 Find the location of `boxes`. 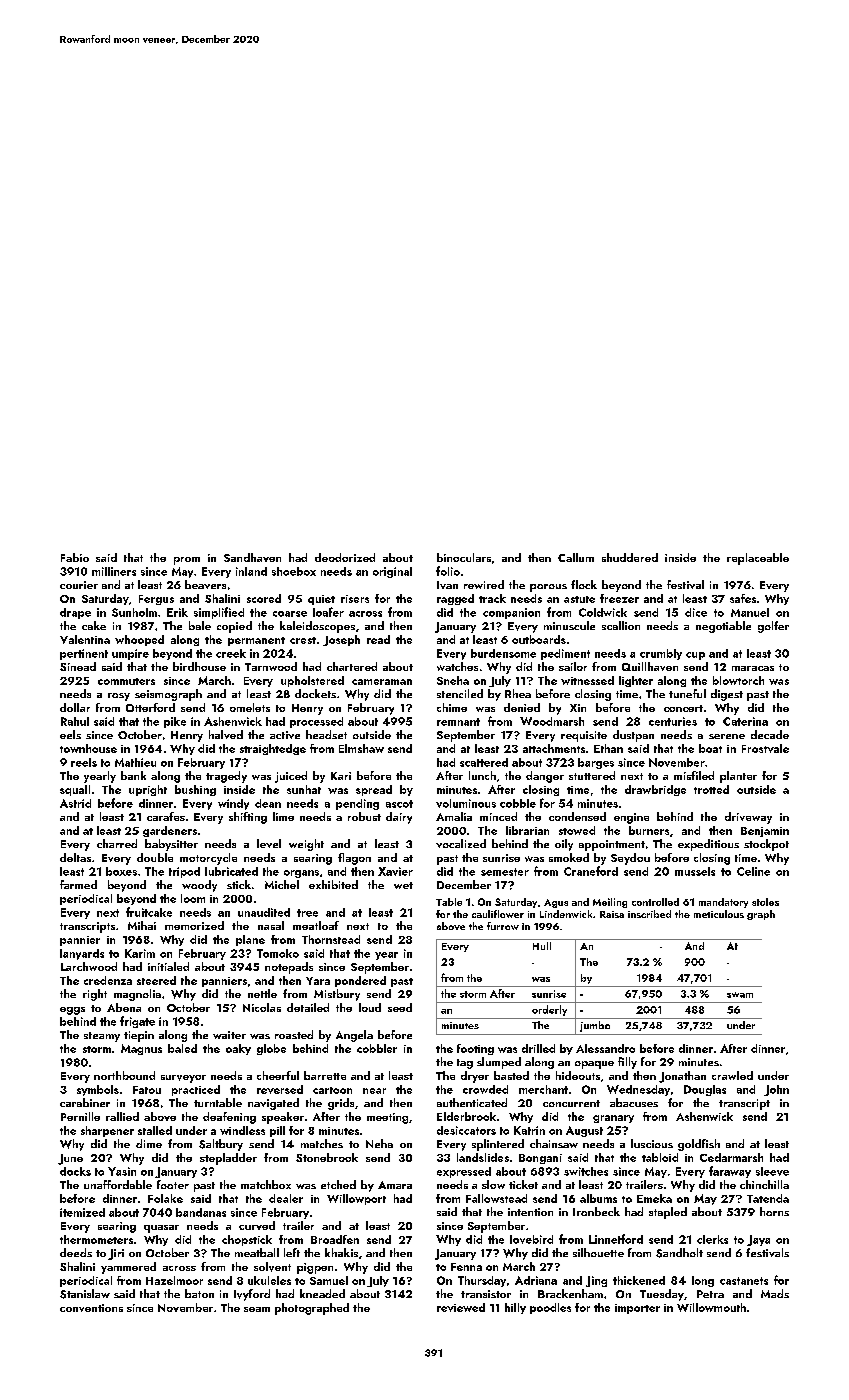

boxes is located at coordinates (121, 871).
